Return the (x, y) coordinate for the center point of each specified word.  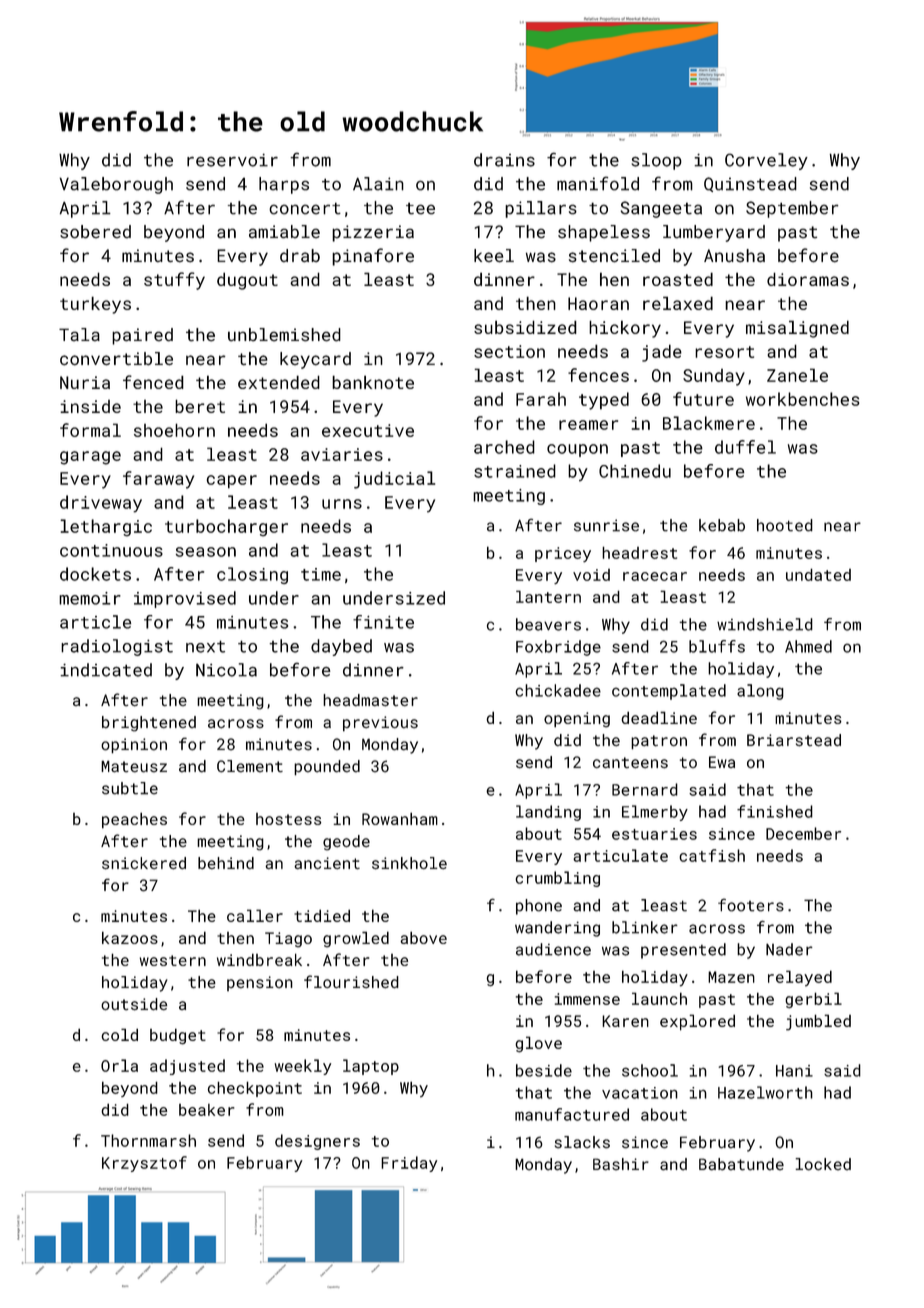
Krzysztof (144, 1164)
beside (544, 1070)
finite (383, 622)
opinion (134, 746)
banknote (373, 382)
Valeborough (116, 185)
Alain (378, 184)
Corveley (766, 161)
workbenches (802, 399)
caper (232, 482)
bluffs (717, 646)
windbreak (259, 959)
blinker (645, 927)
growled (356, 939)
